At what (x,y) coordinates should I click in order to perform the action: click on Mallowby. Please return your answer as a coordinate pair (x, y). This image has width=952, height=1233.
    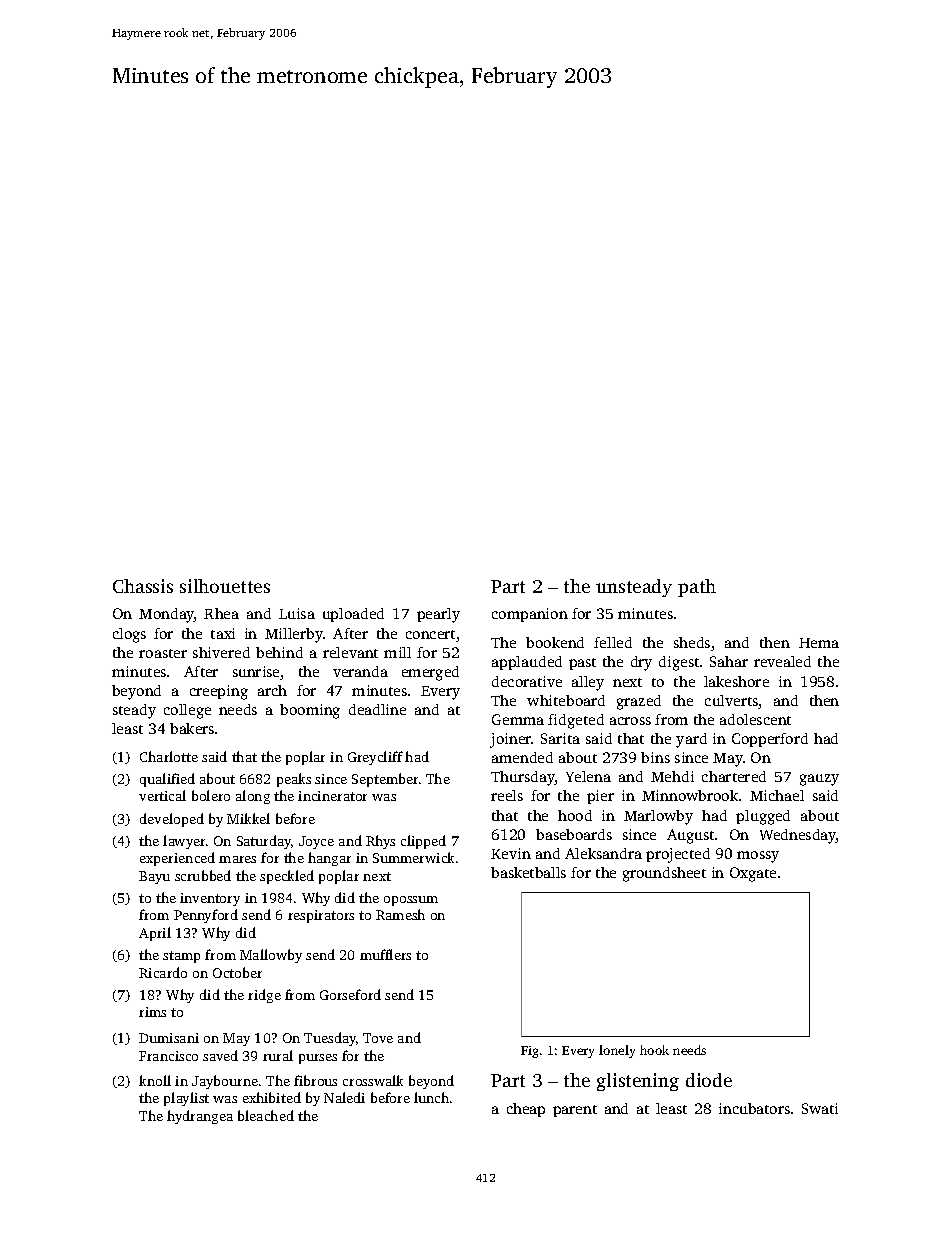
    Looking at the image, I should click on (271, 956).
